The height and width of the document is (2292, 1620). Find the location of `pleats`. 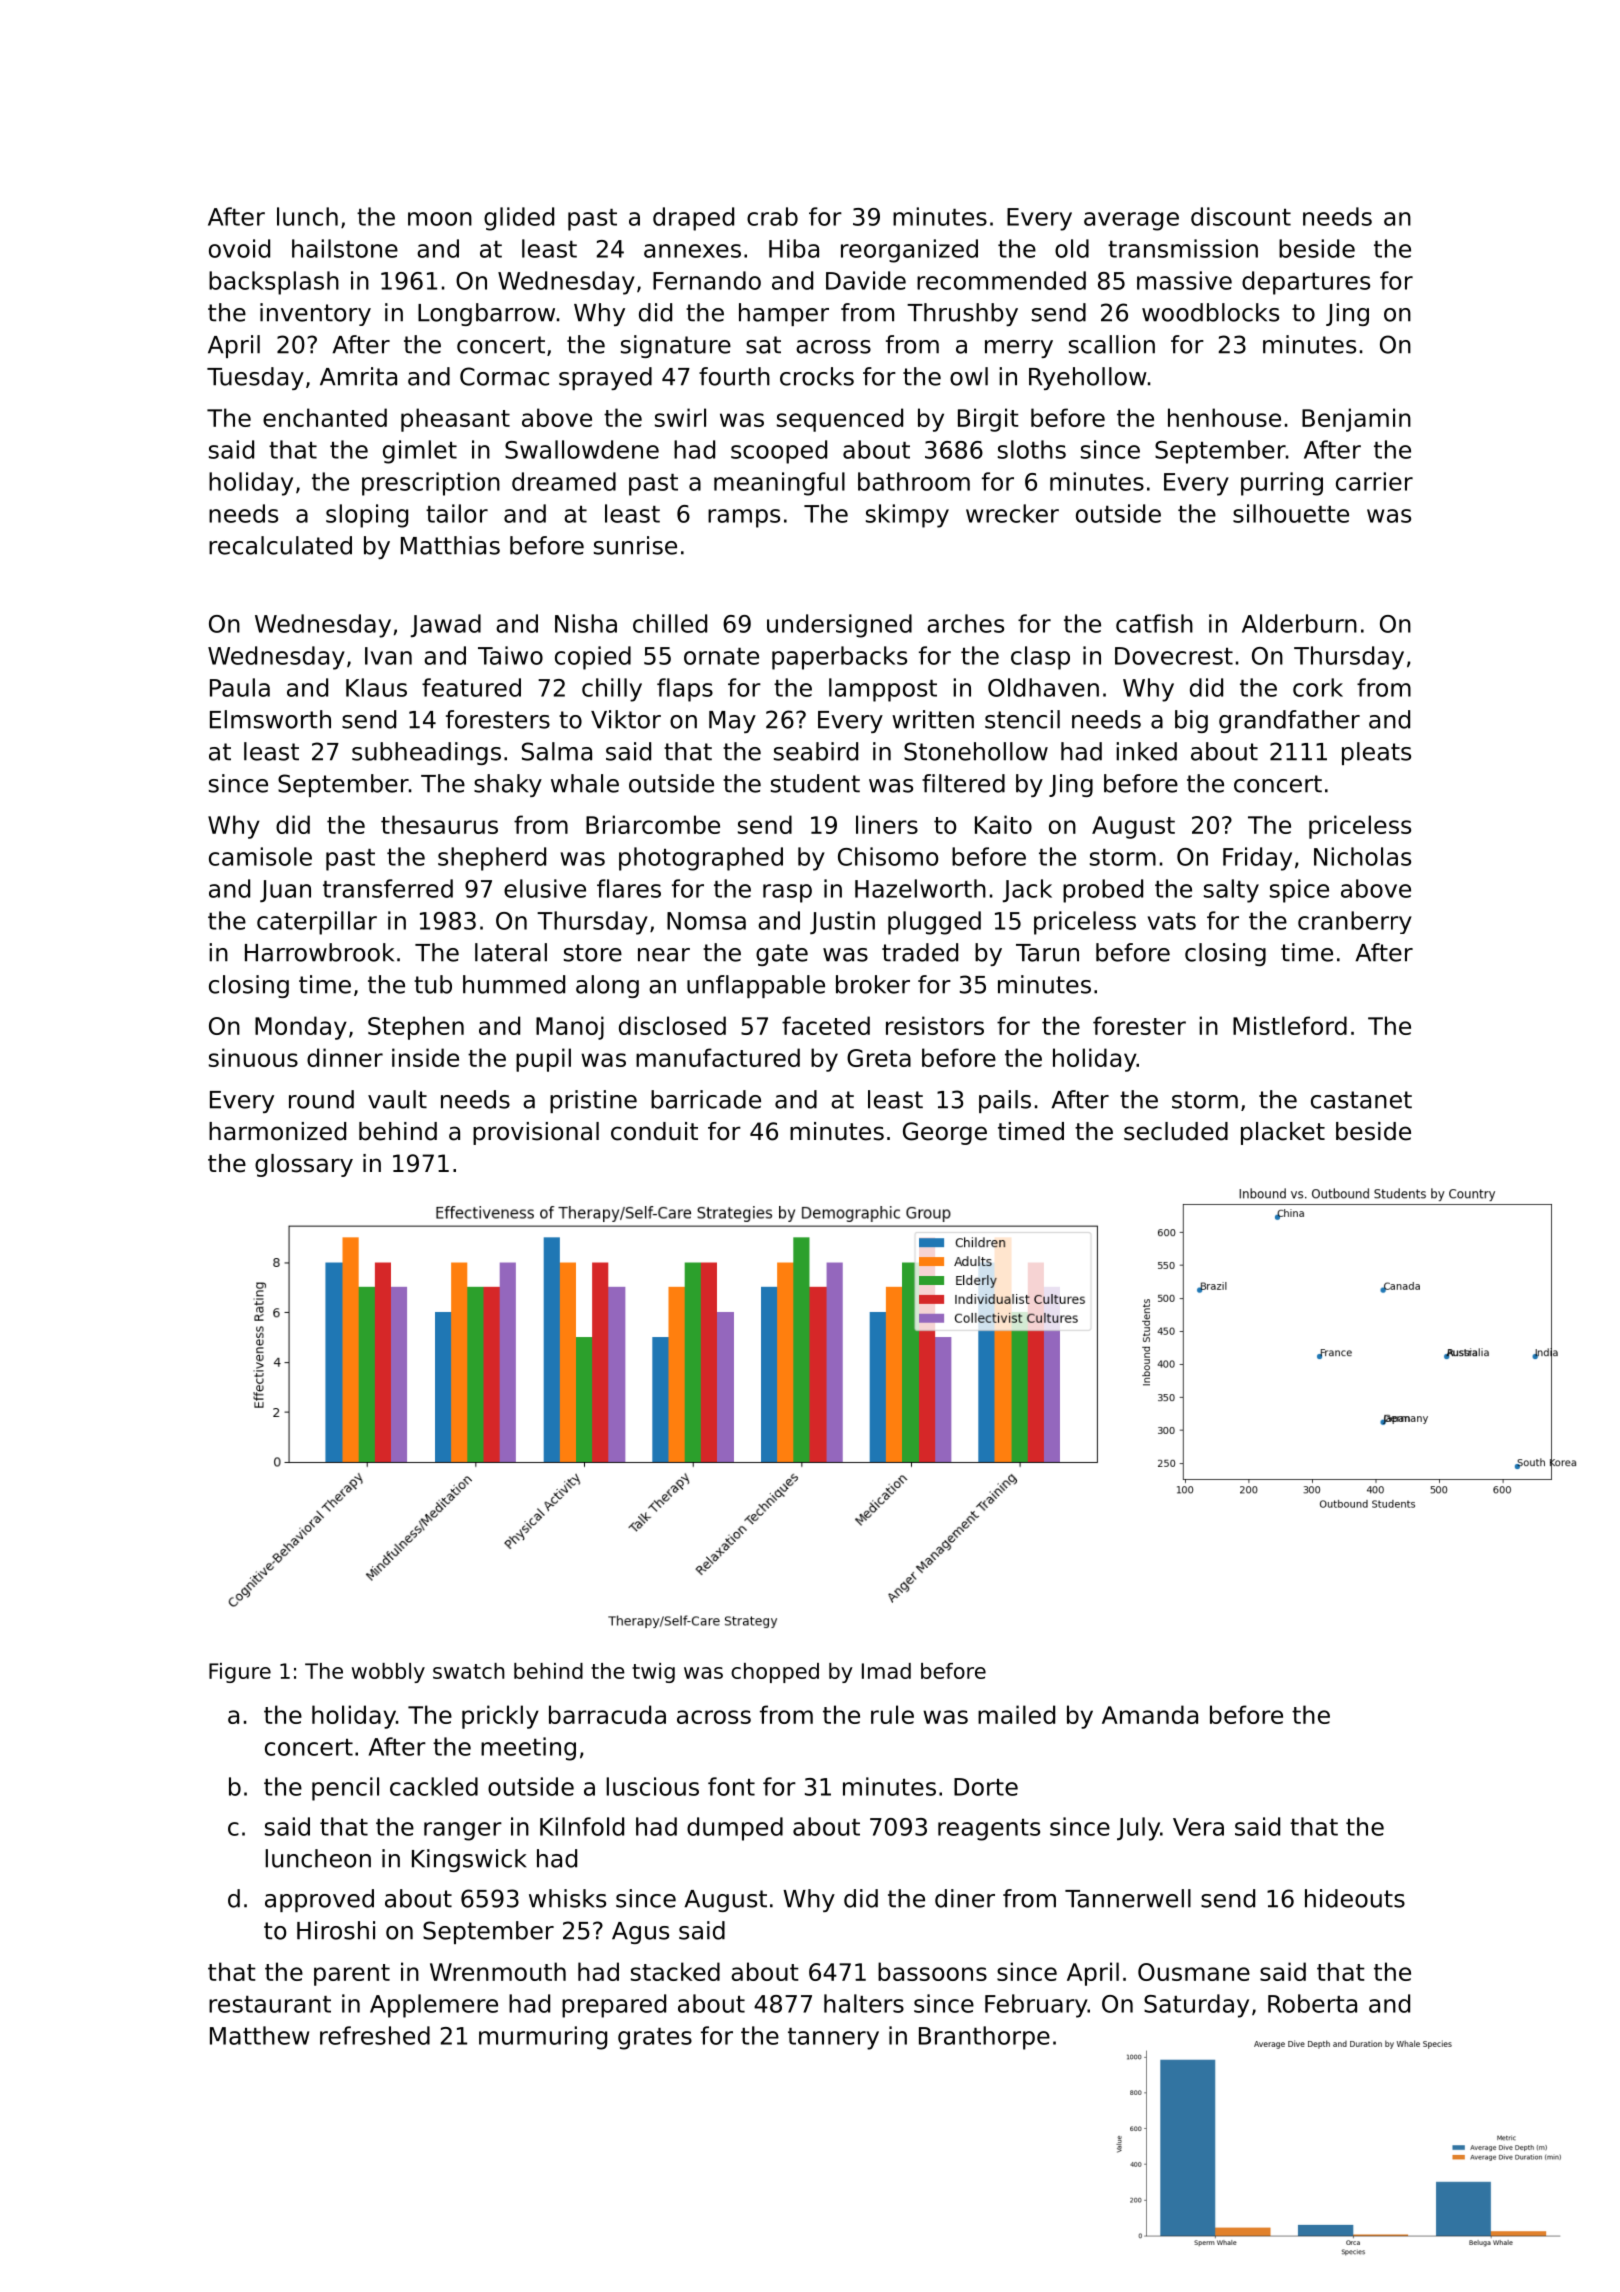

pleats is located at coordinates (1376, 753).
